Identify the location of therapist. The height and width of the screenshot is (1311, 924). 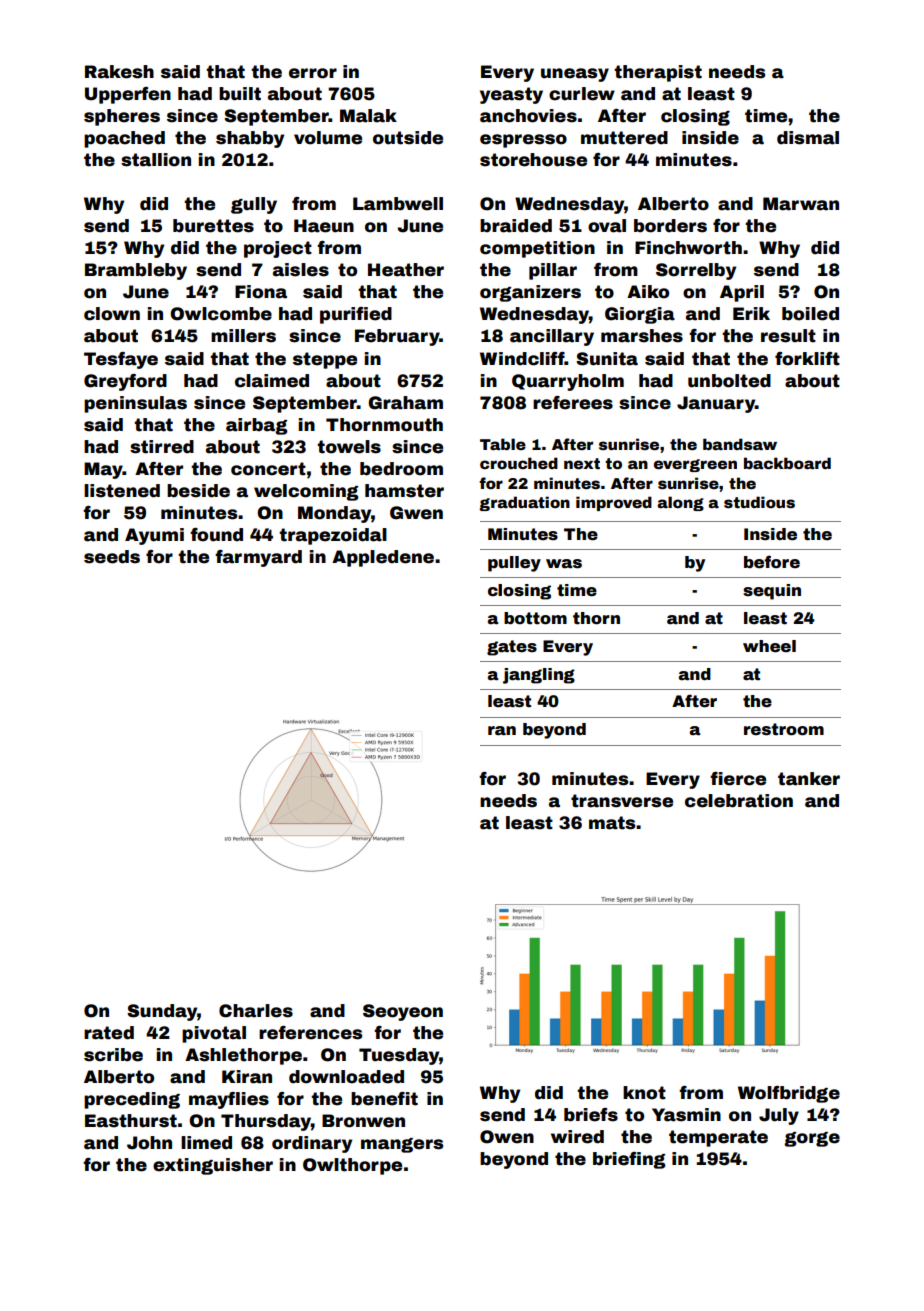
(658, 73).
